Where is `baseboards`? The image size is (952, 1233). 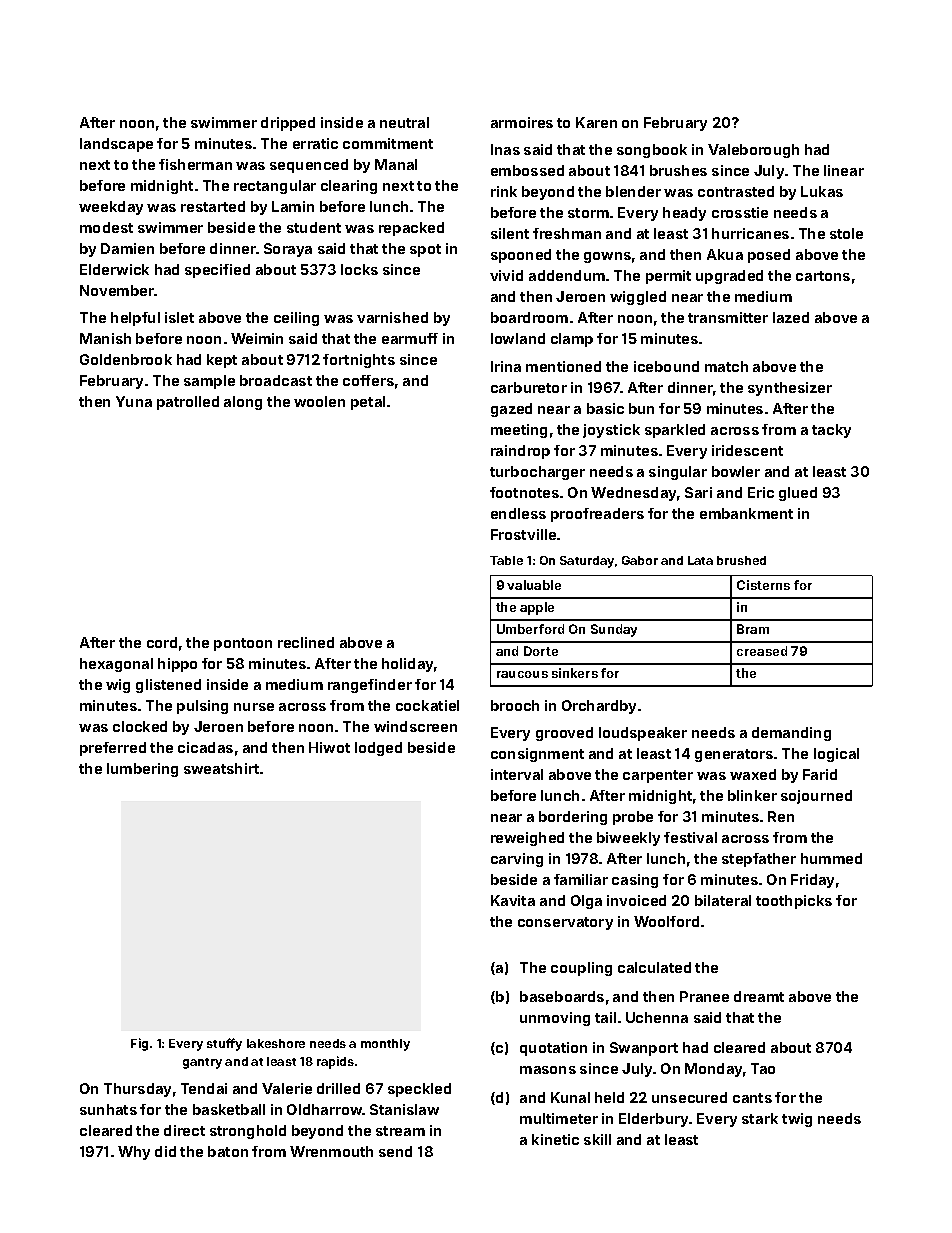
baseboards is located at coordinates (562, 996).
